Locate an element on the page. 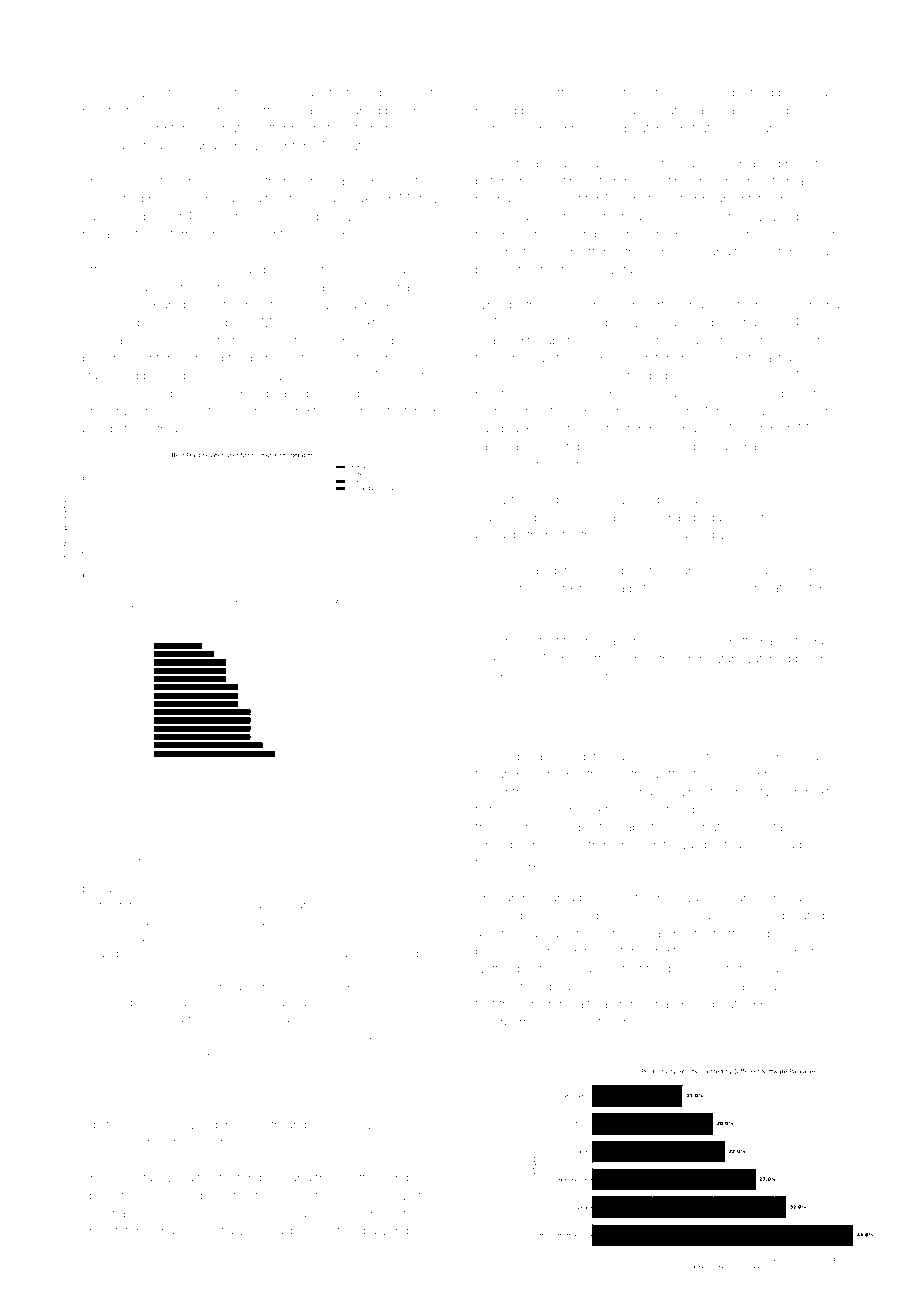 This document has height=1308, width=924. Linnea is located at coordinates (412, 1213).
